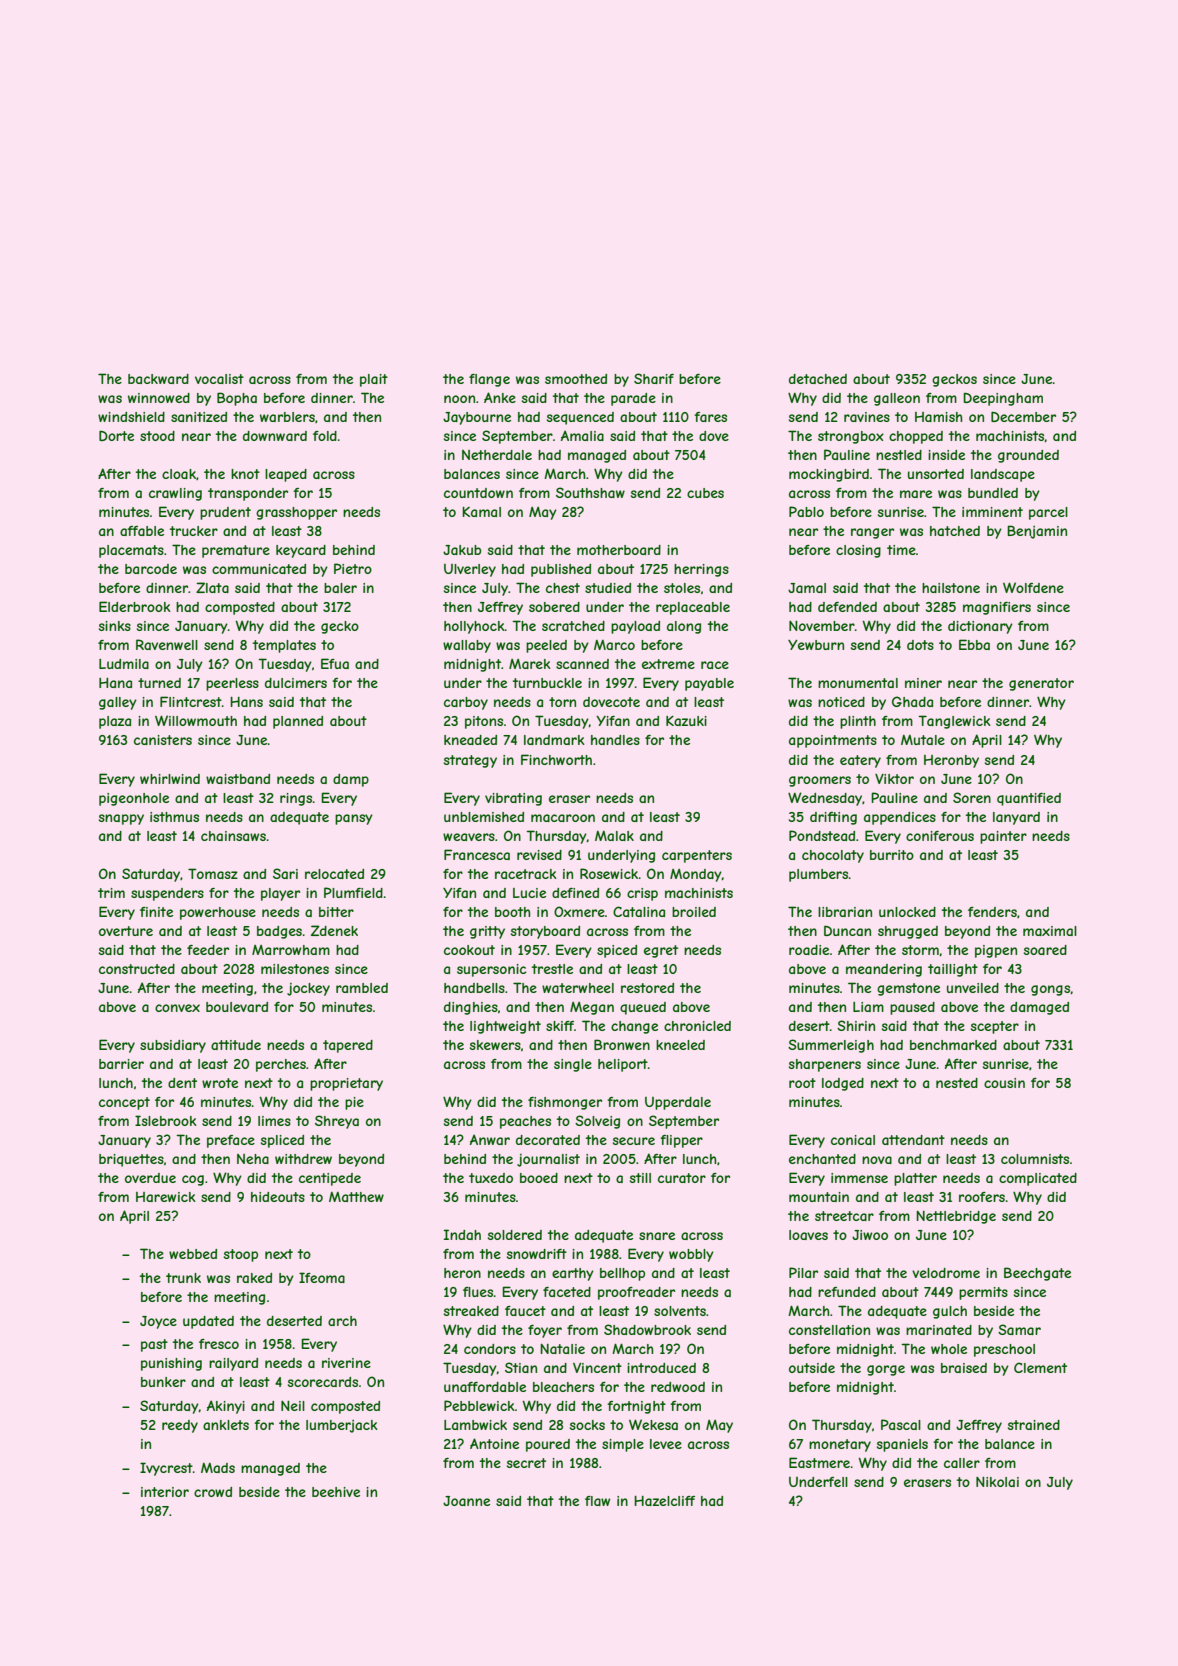 The image size is (1178, 1666). I want to click on strongbox, so click(851, 437).
